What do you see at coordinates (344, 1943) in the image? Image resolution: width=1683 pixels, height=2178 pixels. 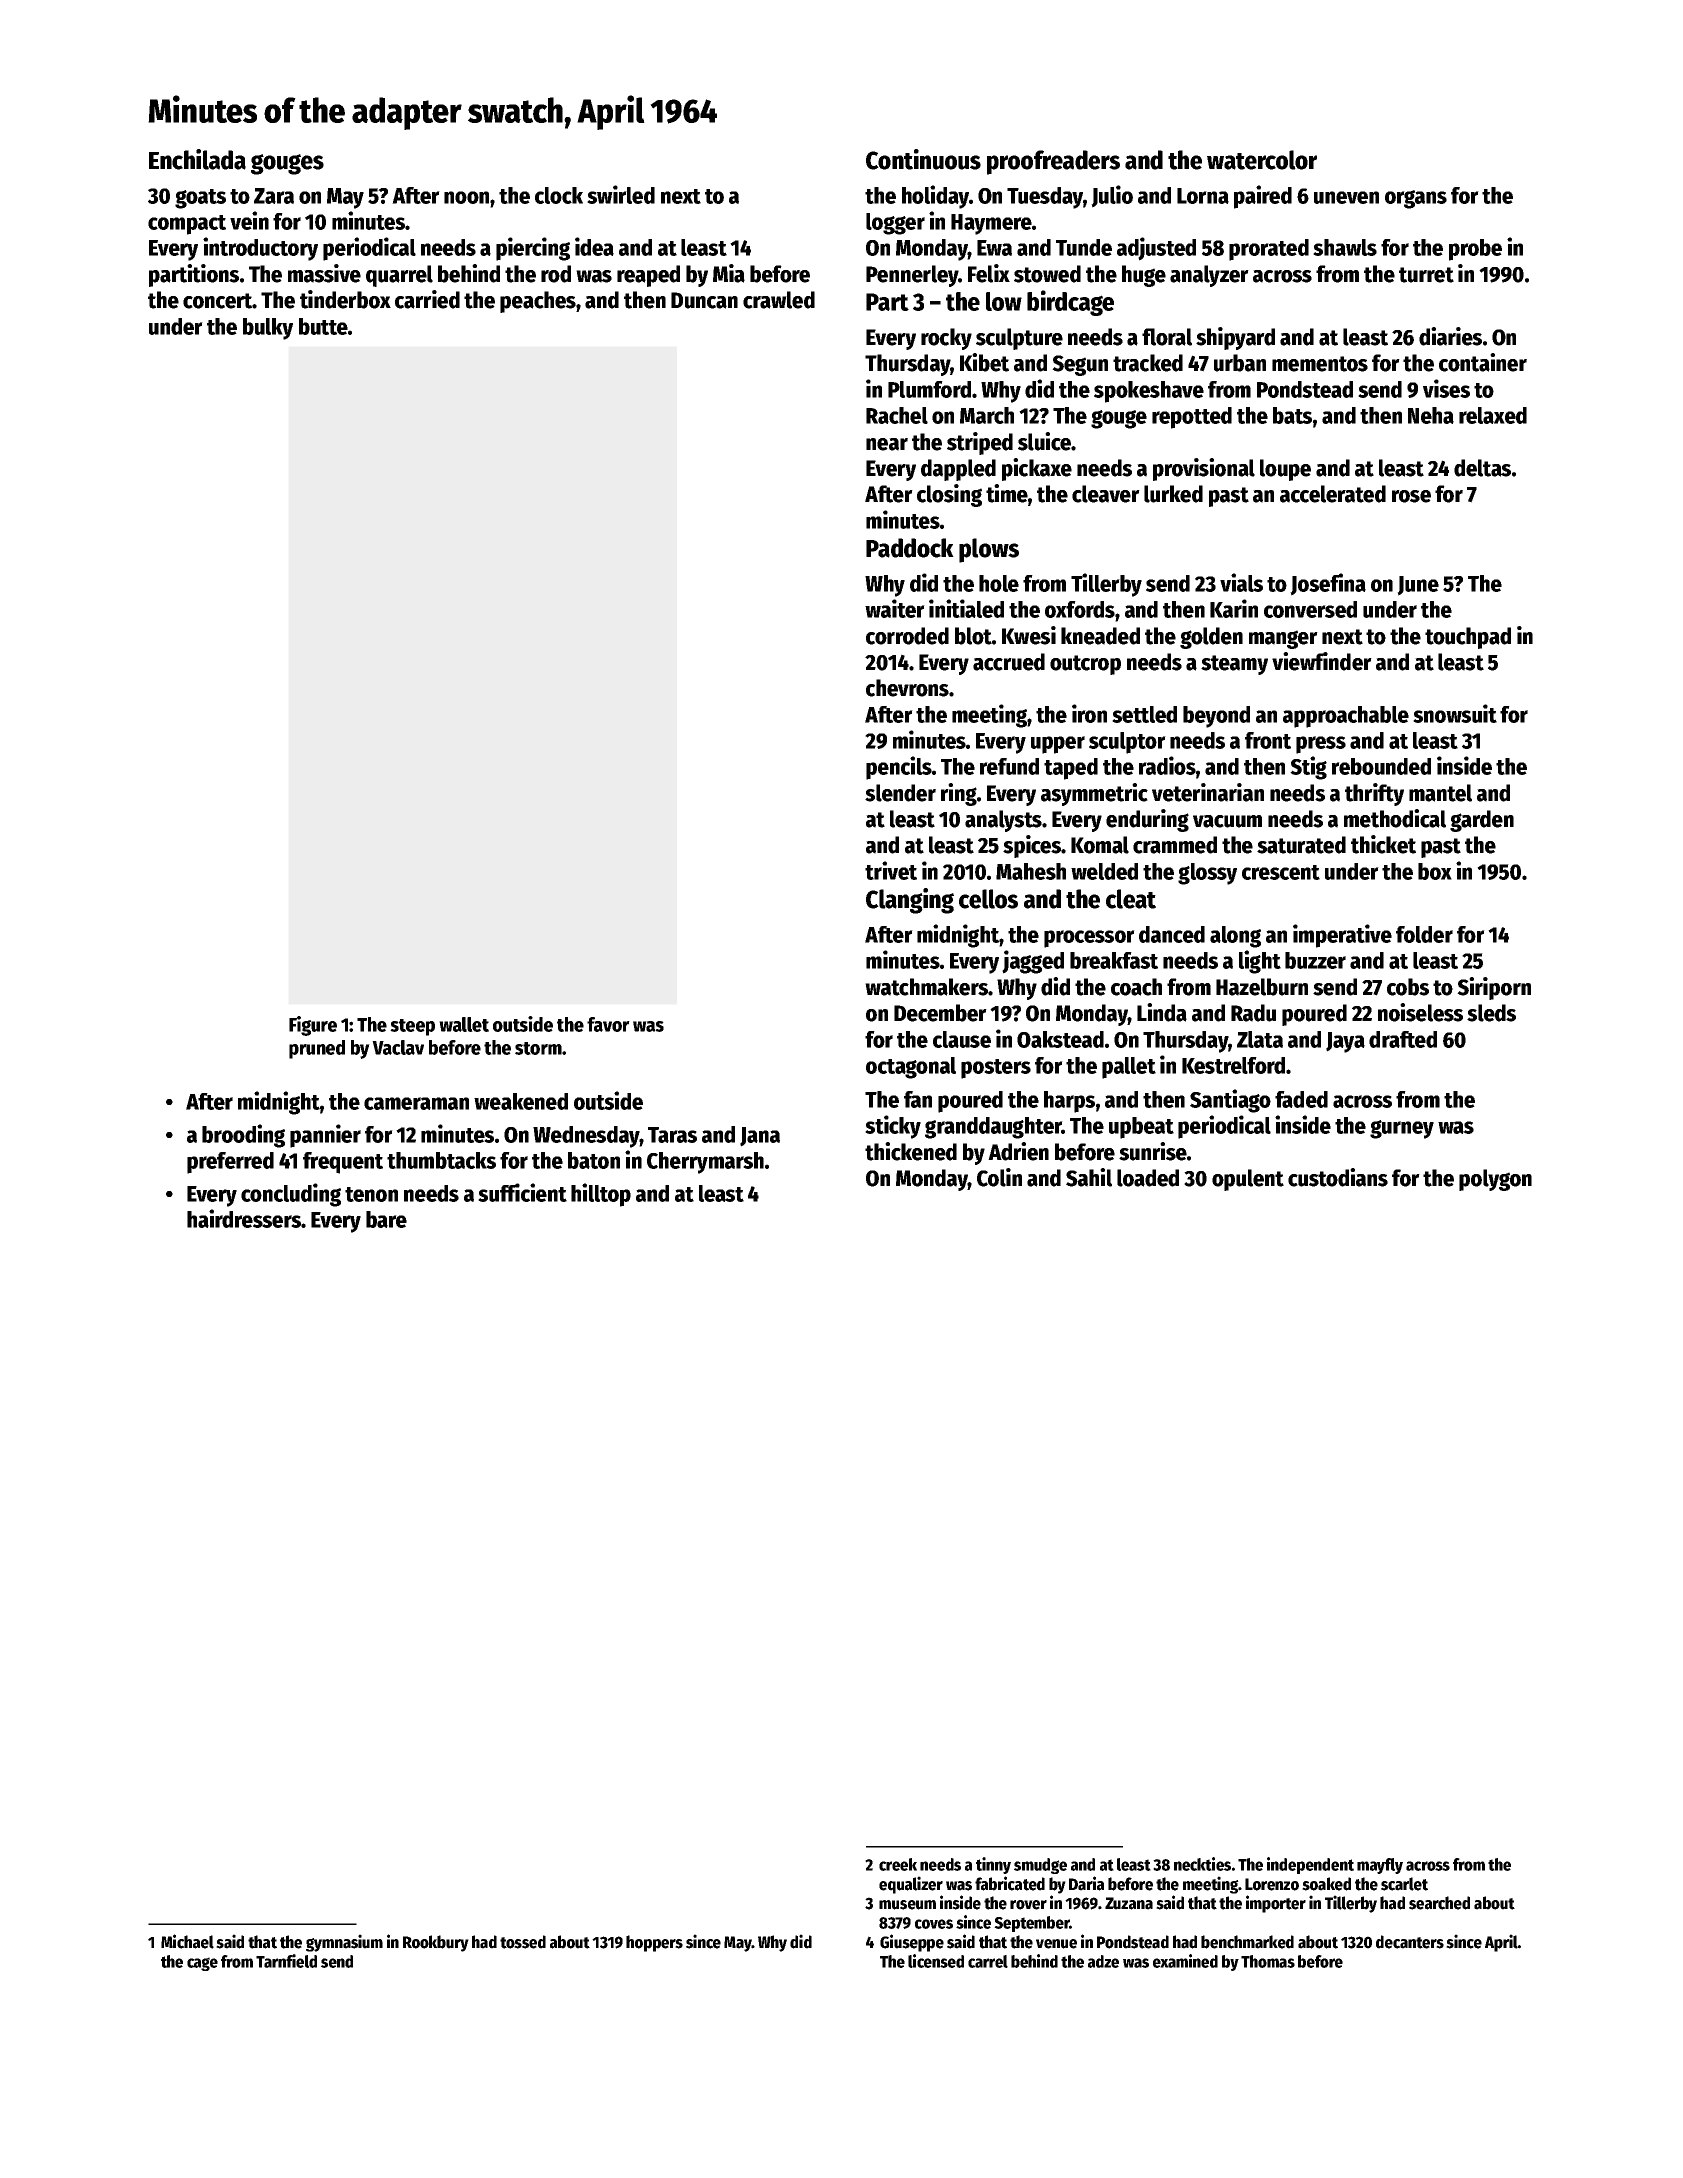 I see `gymnasium` at bounding box center [344, 1943].
